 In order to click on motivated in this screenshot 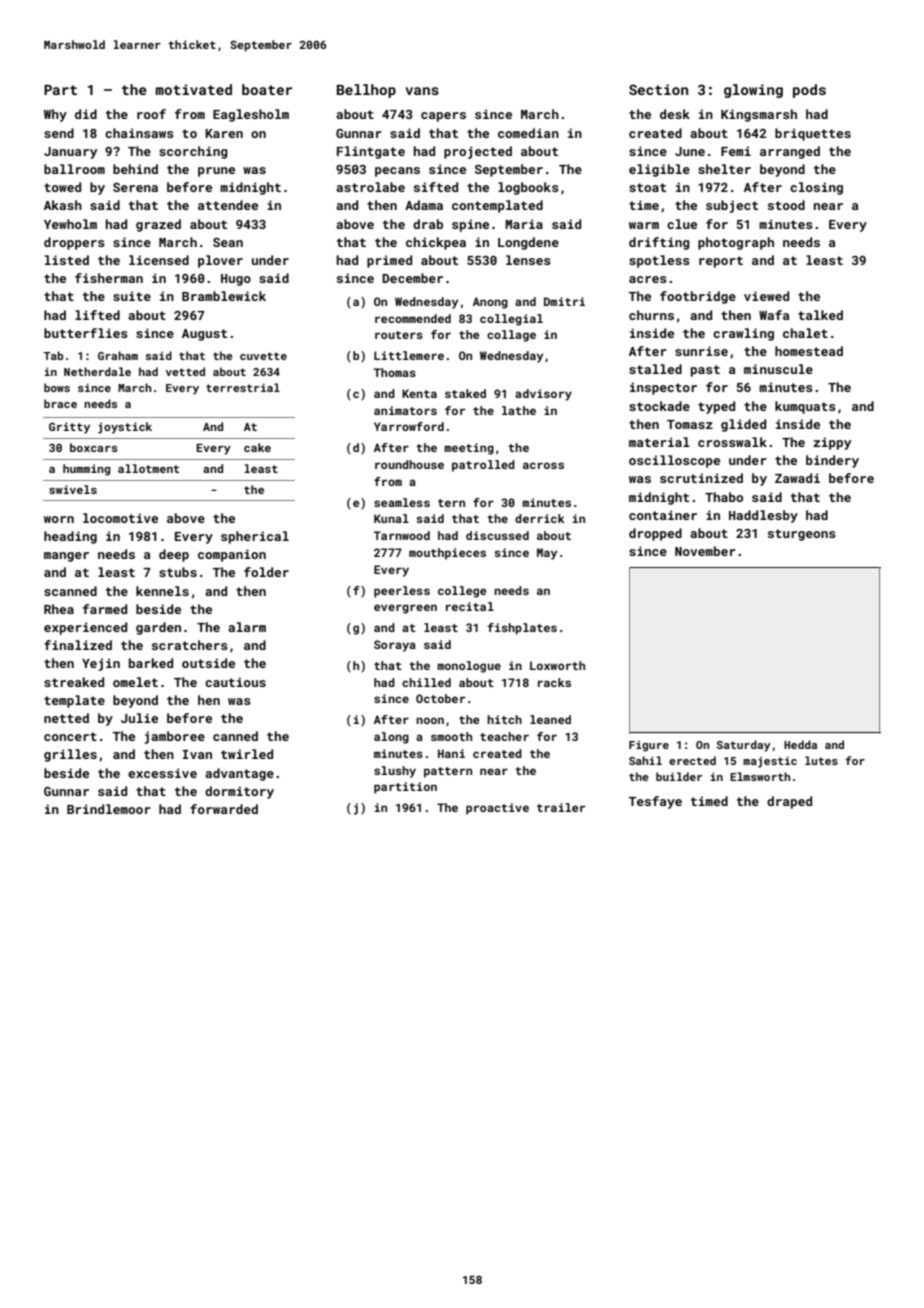, I will do `click(194, 89)`.
